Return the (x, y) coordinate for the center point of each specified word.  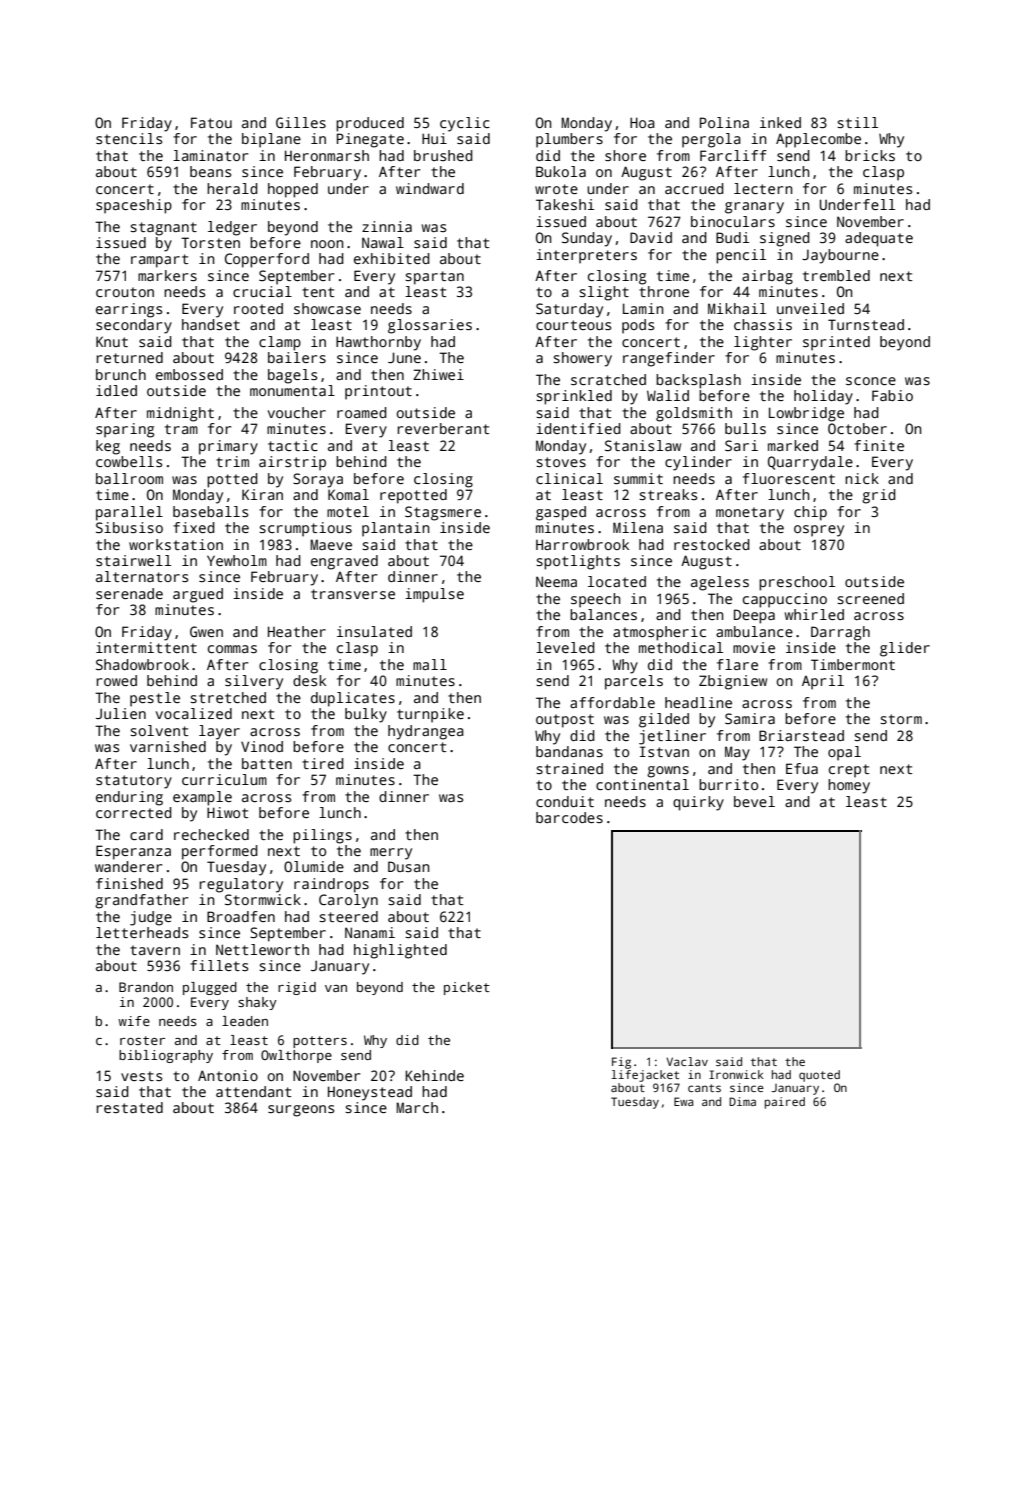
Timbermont (853, 664)
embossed (189, 374)
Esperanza (133, 852)
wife (134, 1021)
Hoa (642, 122)
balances (603, 614)
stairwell (133, 560)
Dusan (409, 866)
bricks (870, 155)
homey (849, 786)
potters (320, 1042)
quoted (819, 1076)
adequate (879, 239)
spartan (434, 278)
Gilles (301, 122)
